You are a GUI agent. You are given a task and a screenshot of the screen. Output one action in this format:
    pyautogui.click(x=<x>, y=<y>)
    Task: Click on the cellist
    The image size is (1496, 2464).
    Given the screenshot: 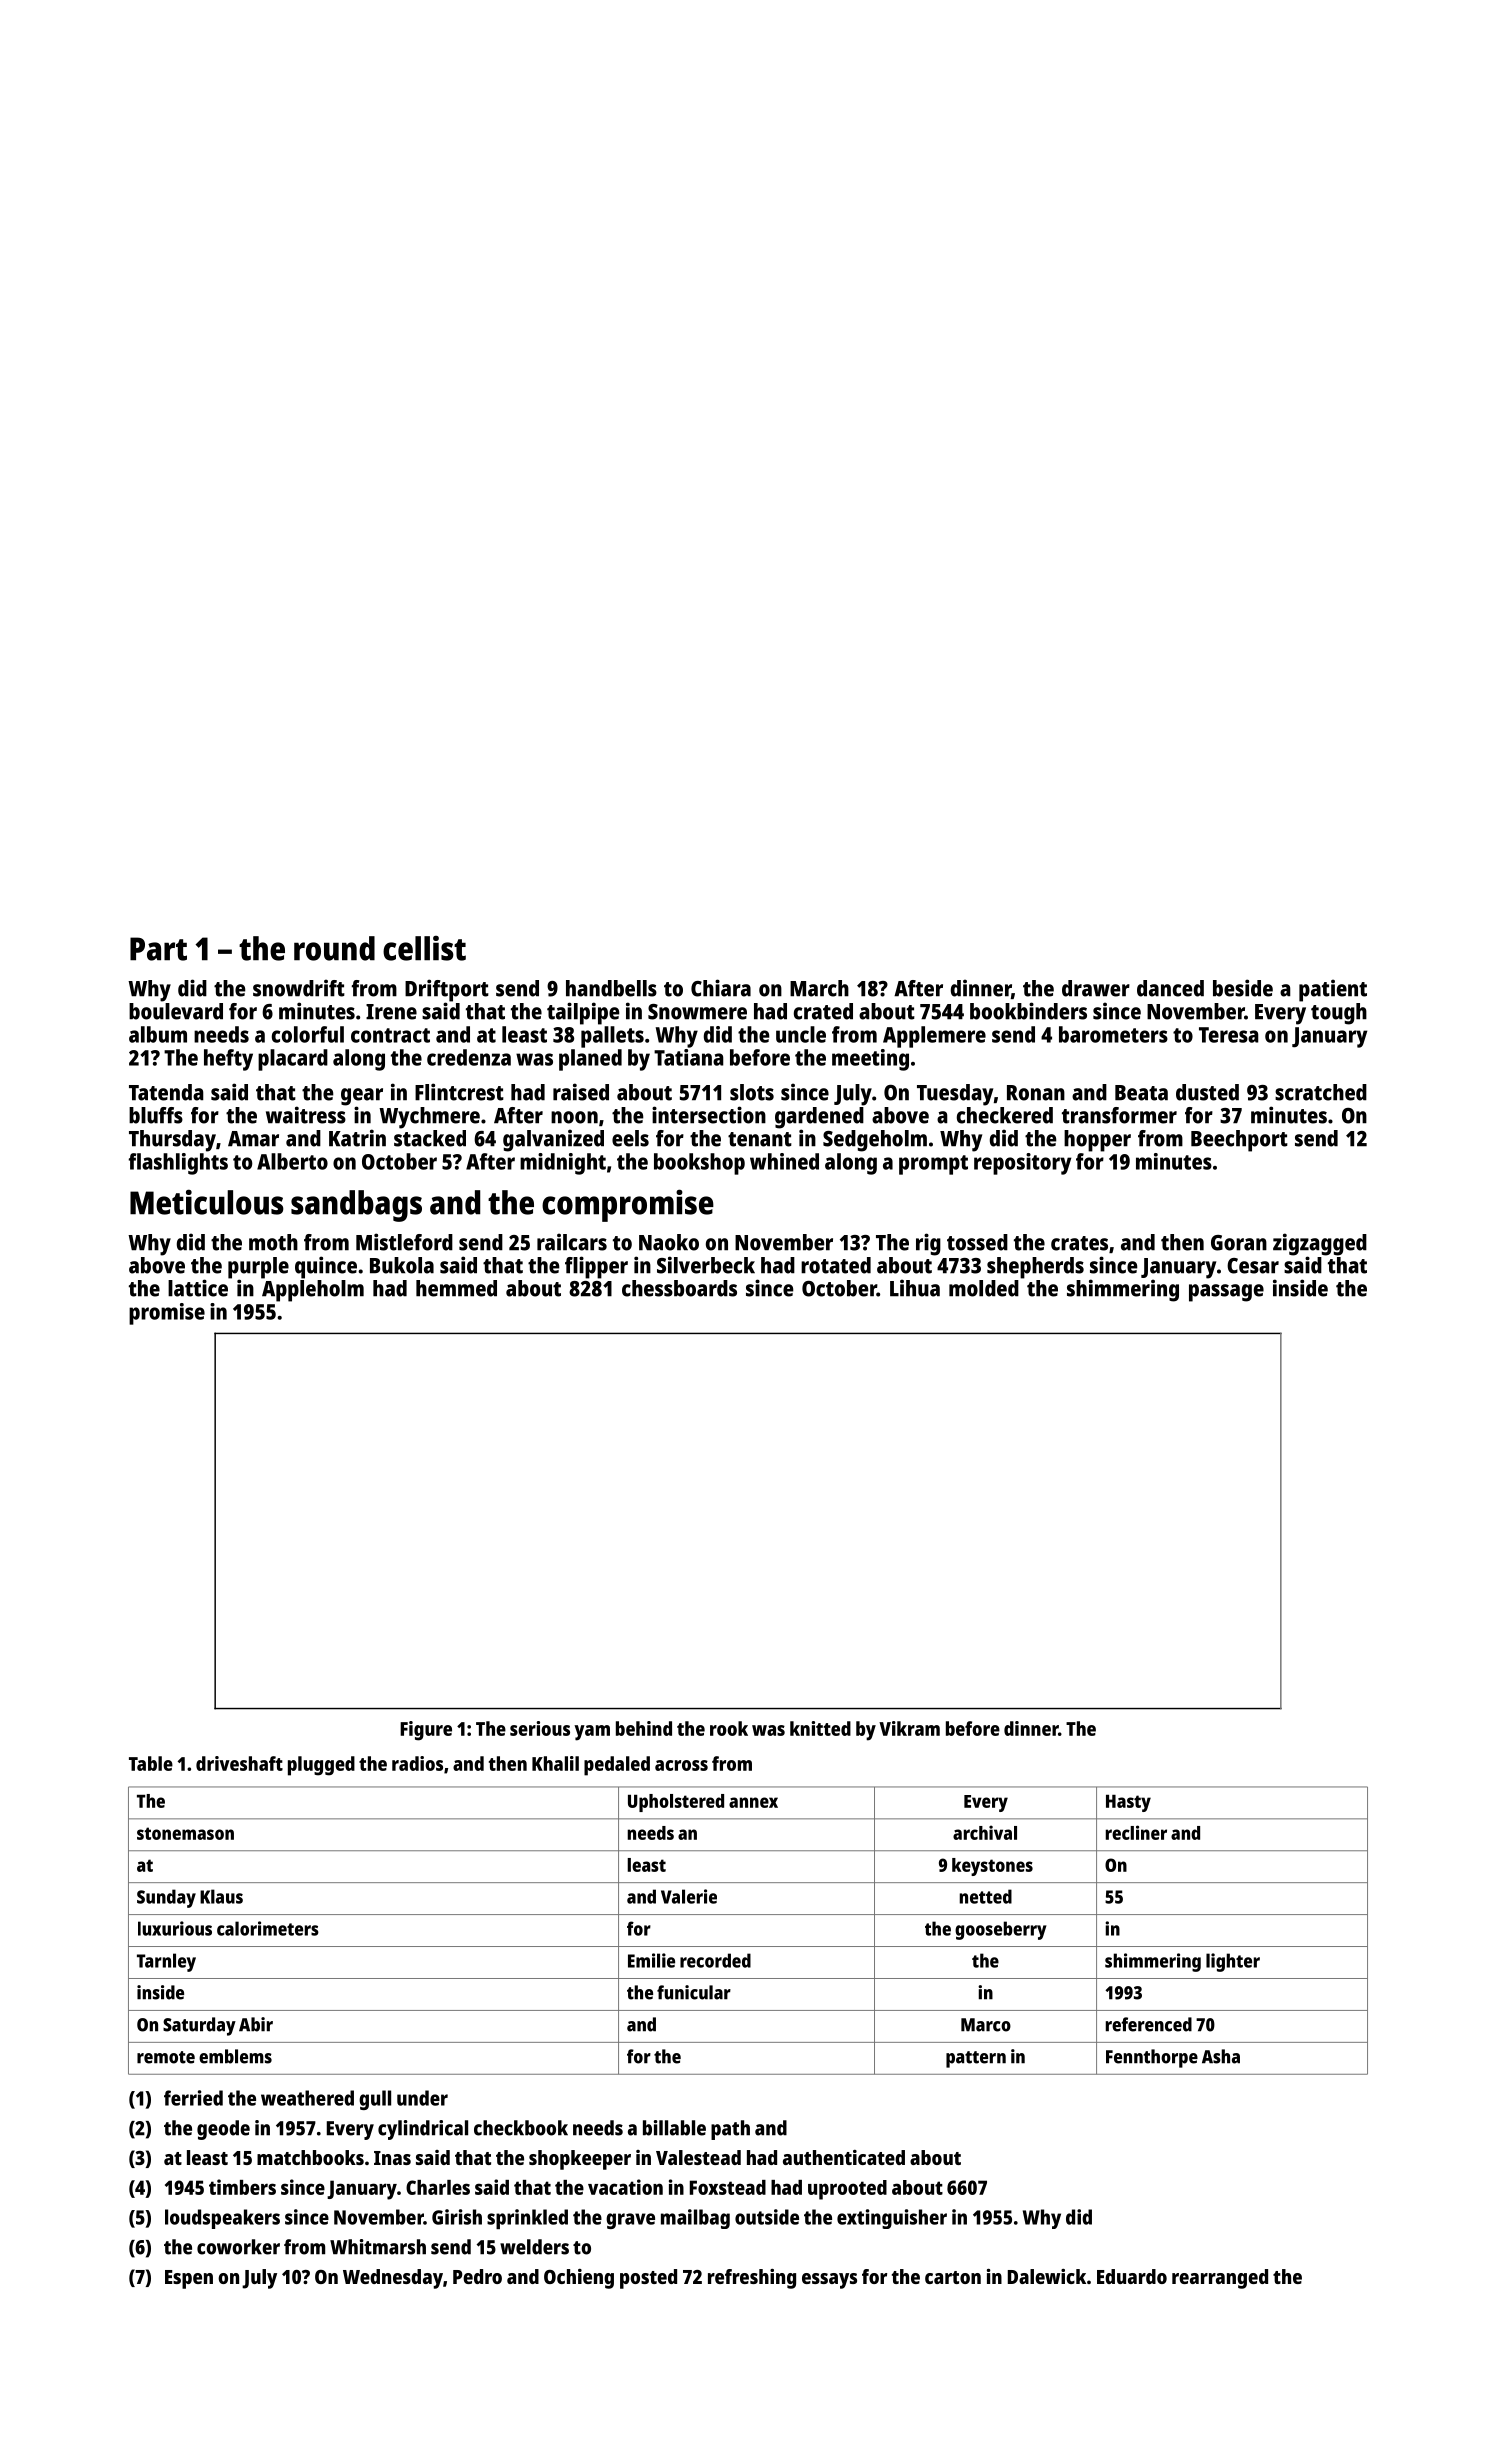 What is the action you would take?
    pyautogui.click(x=424, y=948)
